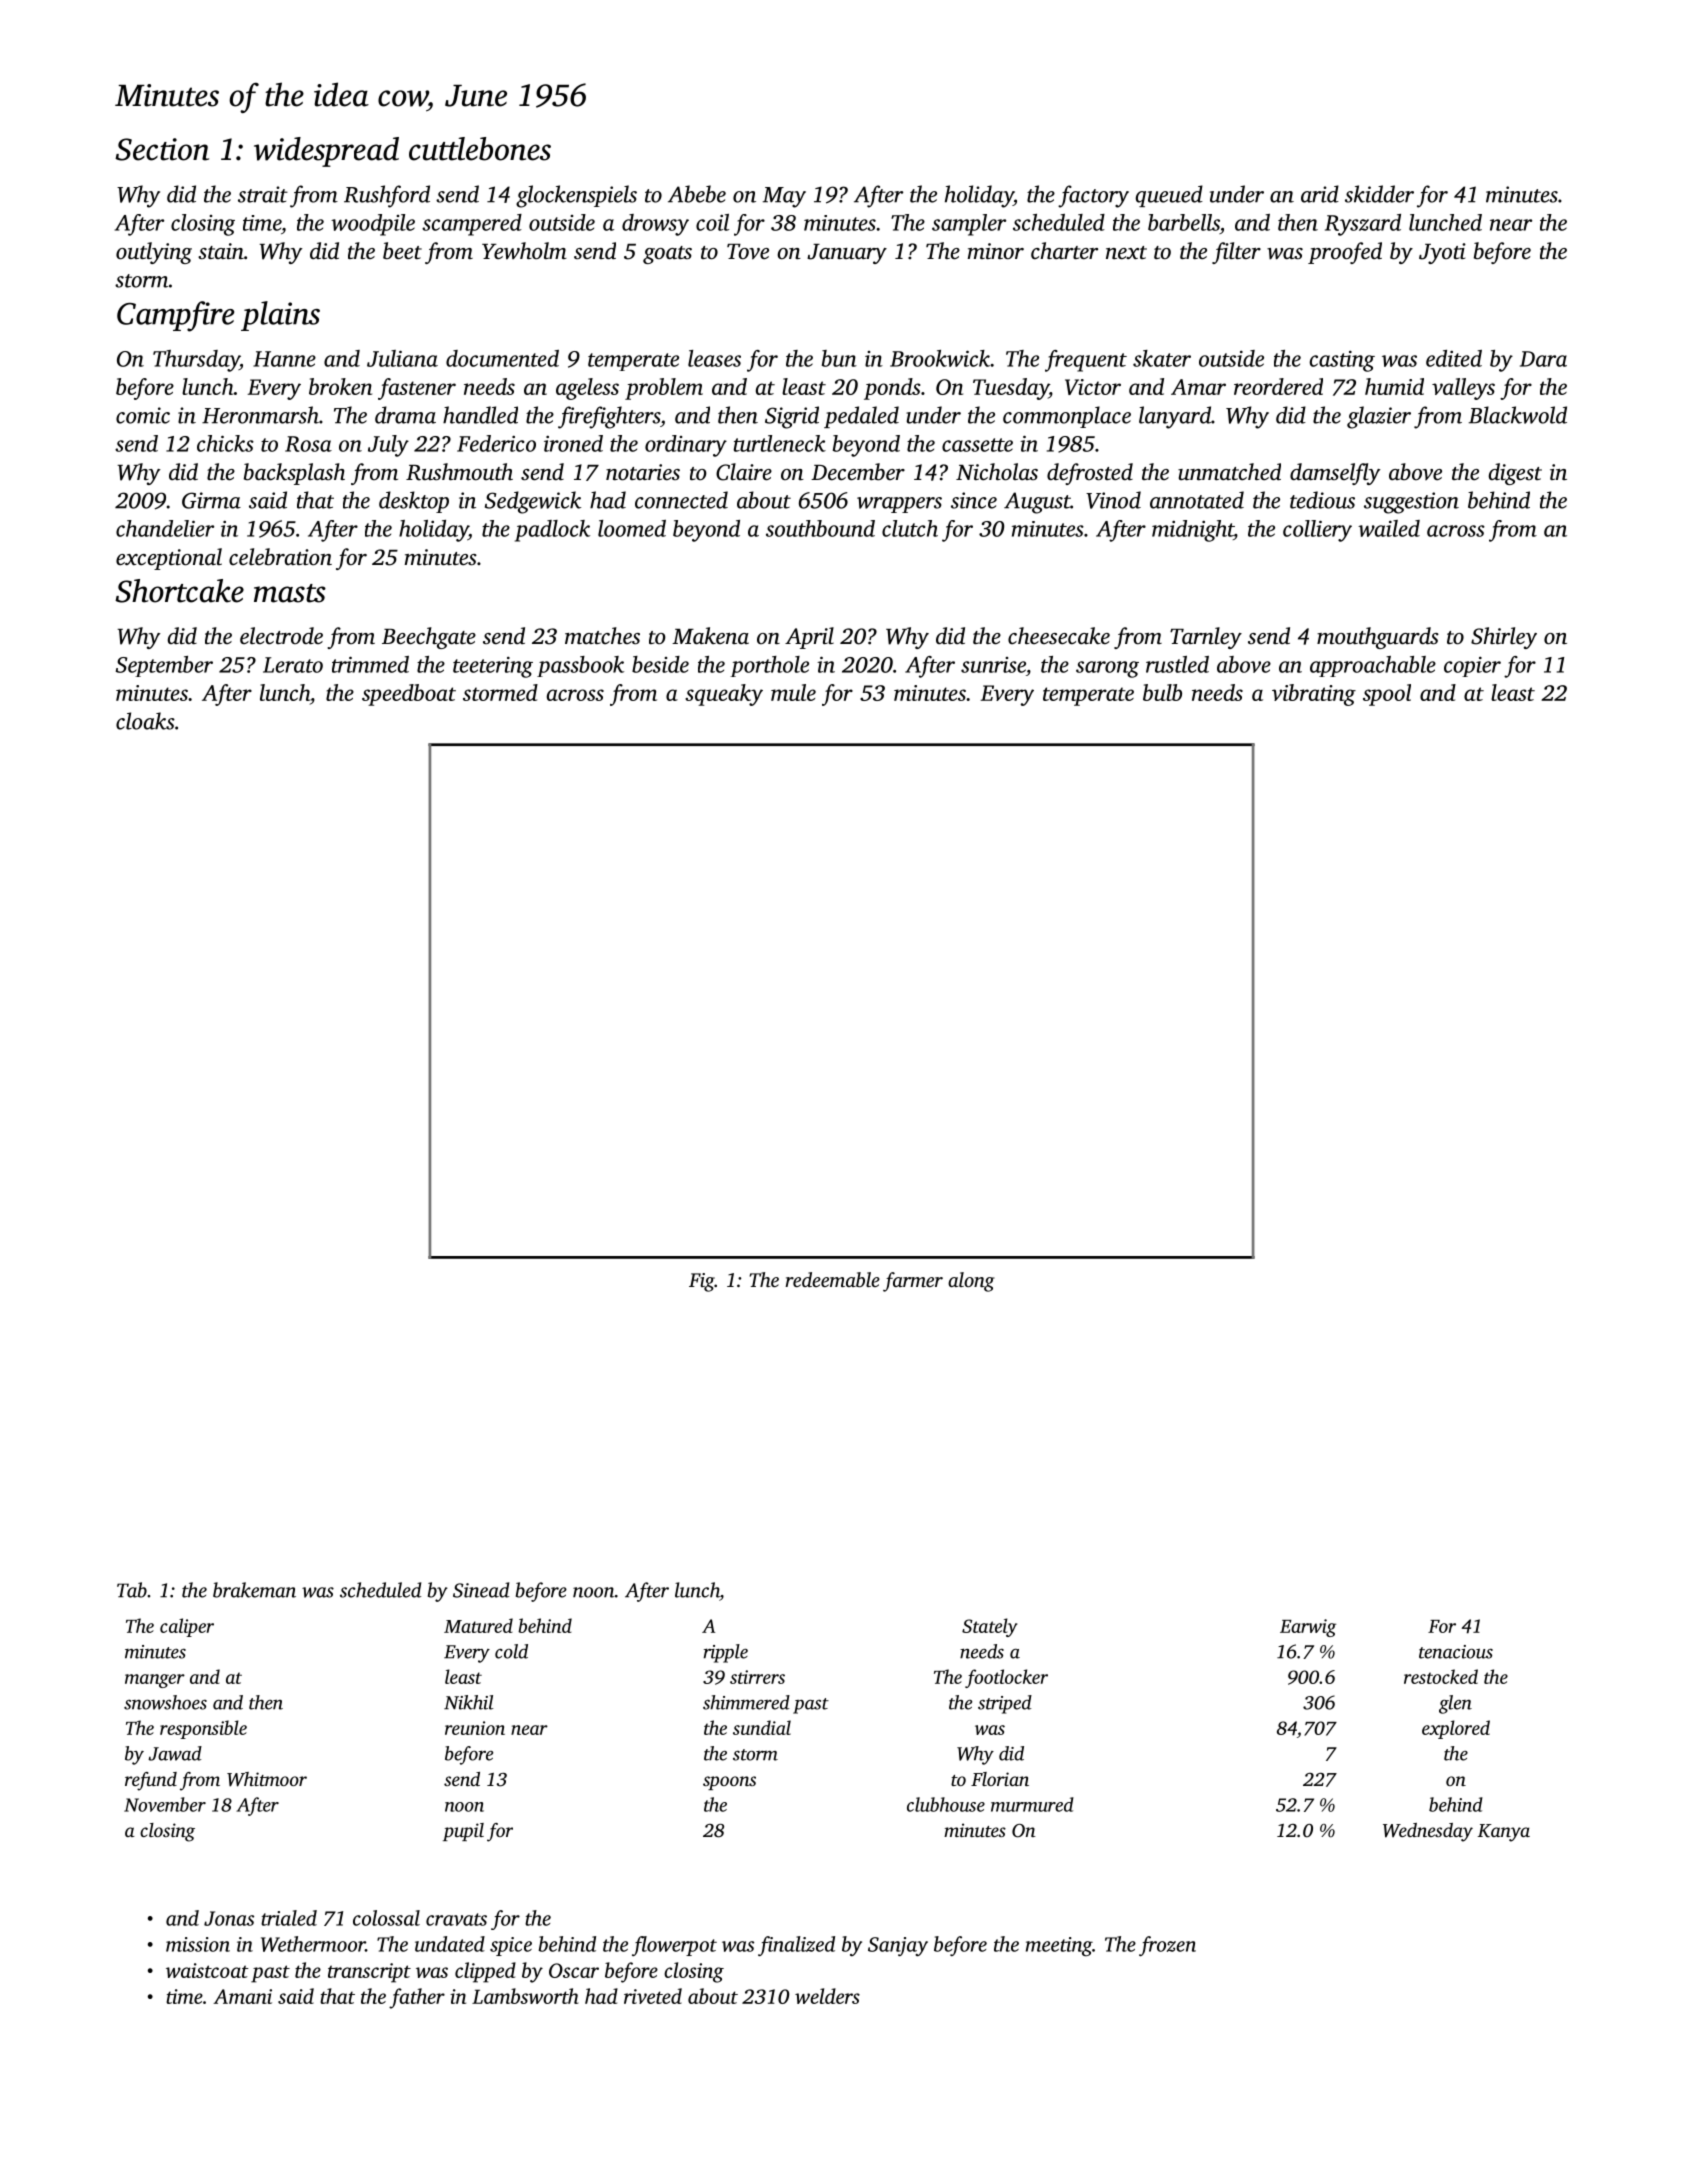 The width and height of the image is (1683, 2178). What do you see at coordinates (165, 1804) in the image?
I see `November` at bounding box center [165, 1804].
